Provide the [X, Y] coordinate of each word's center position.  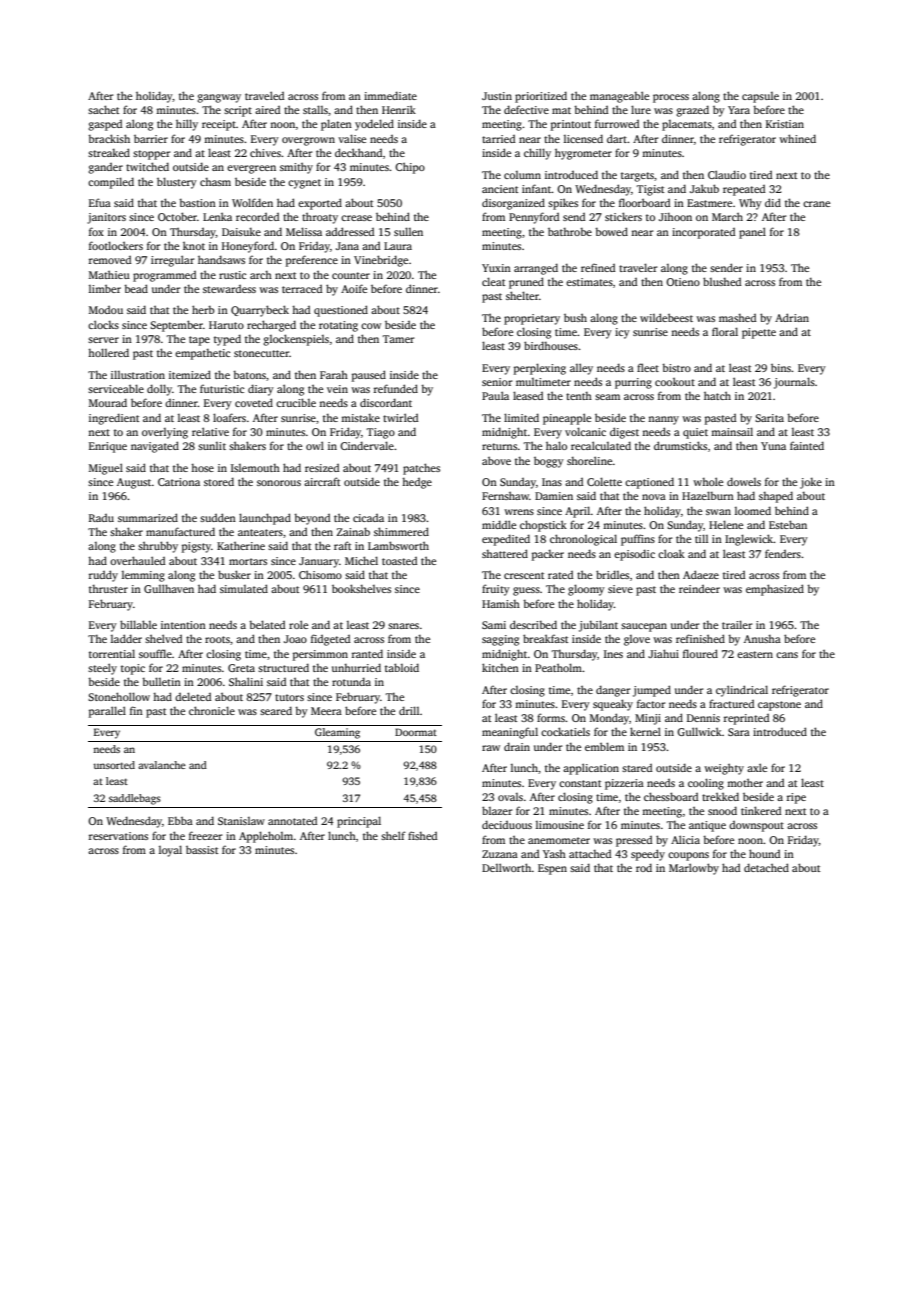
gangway [219, 98]
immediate [390, 95]
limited [521, 417]
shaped [776, 497]
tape [199, 341]
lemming [143, 576]
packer [548, 555]
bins [781, 367]
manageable [619, 97]
